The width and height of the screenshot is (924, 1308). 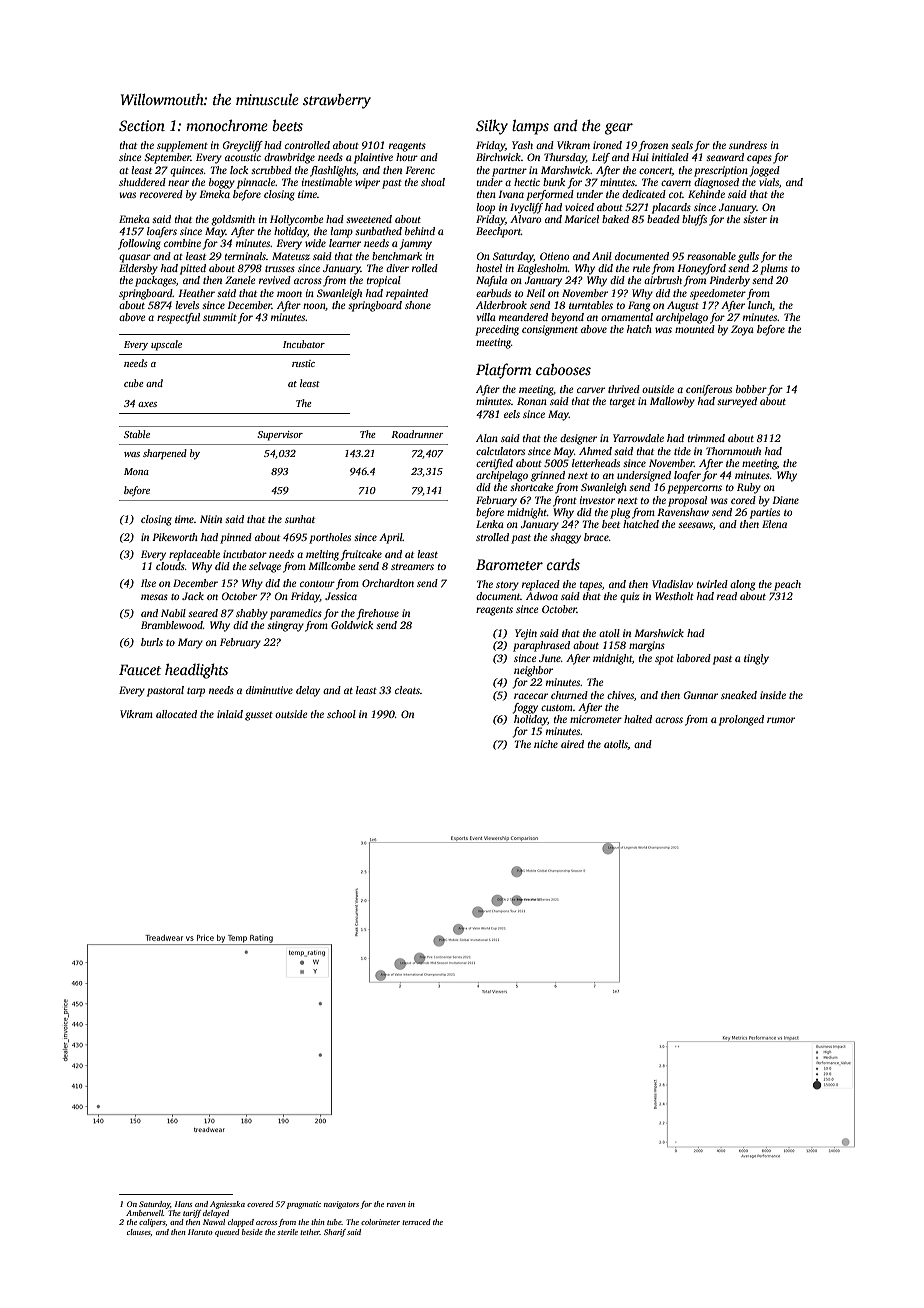 What do you see at coordinates (227, 125) in the screenshot?
I see `monochrome` at bounding box center [227, 125].
